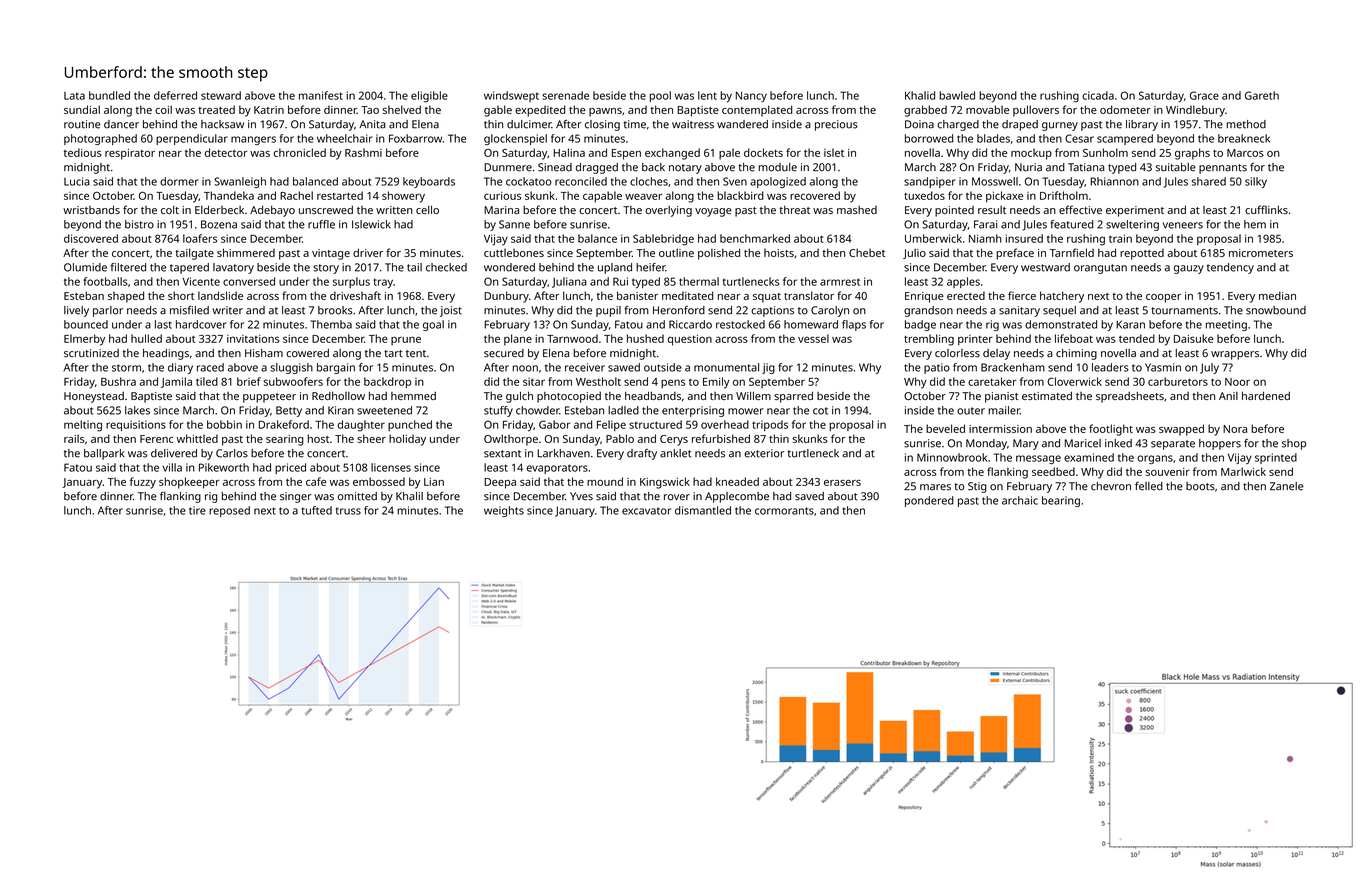 The image size is (1372, 887). Describe the element at coordinates (163, 109) in the page. I see `coil` at that location.
